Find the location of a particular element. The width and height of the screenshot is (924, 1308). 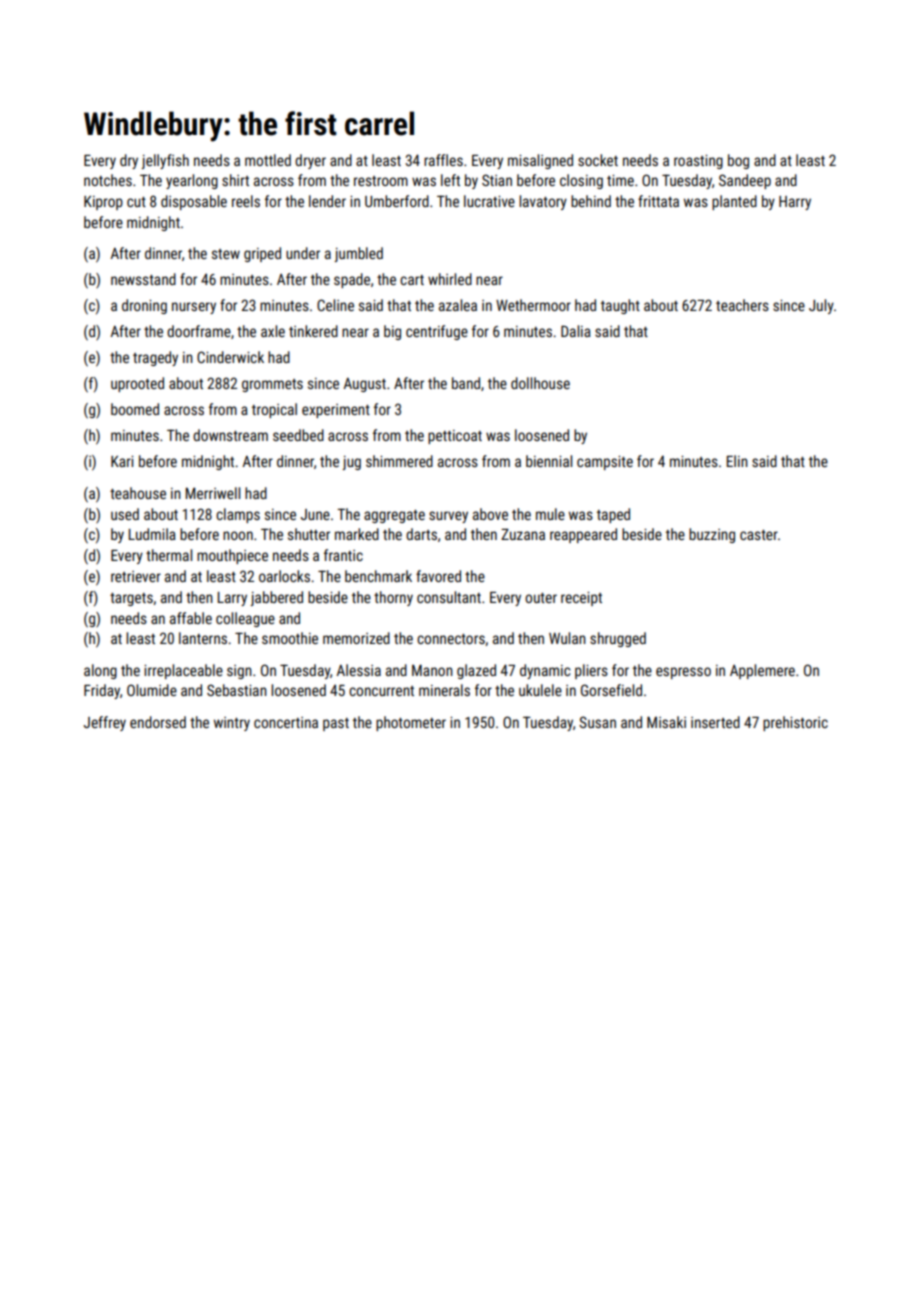

teachers is located at coordinates (742, 305).
